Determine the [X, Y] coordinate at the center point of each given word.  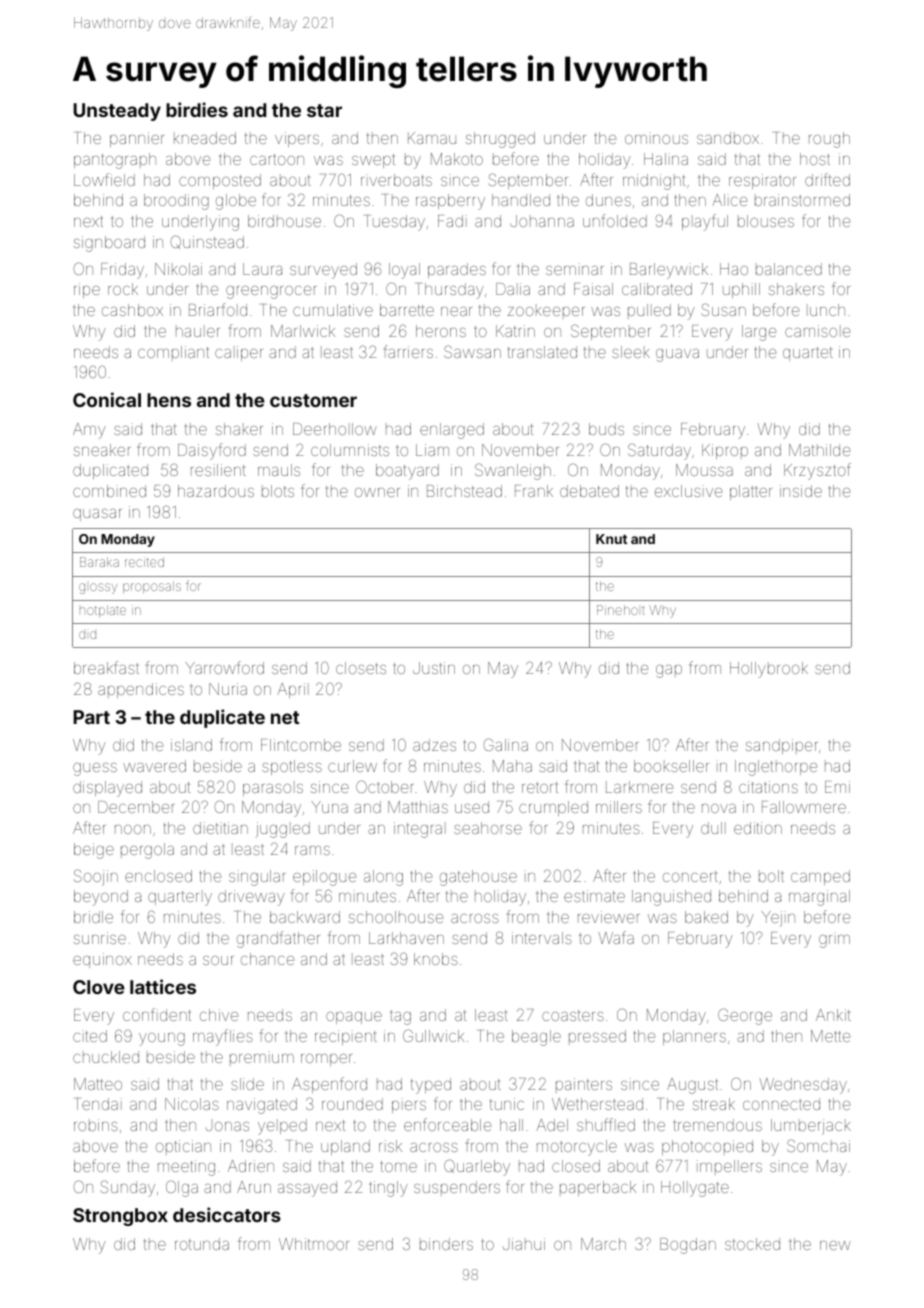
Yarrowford [225, 667]
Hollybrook [769, 670]
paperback [598, 1188]
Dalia [513, 289]
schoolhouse [396, 917]
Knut [611, 539]
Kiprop [725, 451]
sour [218, 960]
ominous [656, 138]
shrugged [500, 140]
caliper [239, 353]
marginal [819, 898]
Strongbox [120, 1217]
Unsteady [117, 112]
